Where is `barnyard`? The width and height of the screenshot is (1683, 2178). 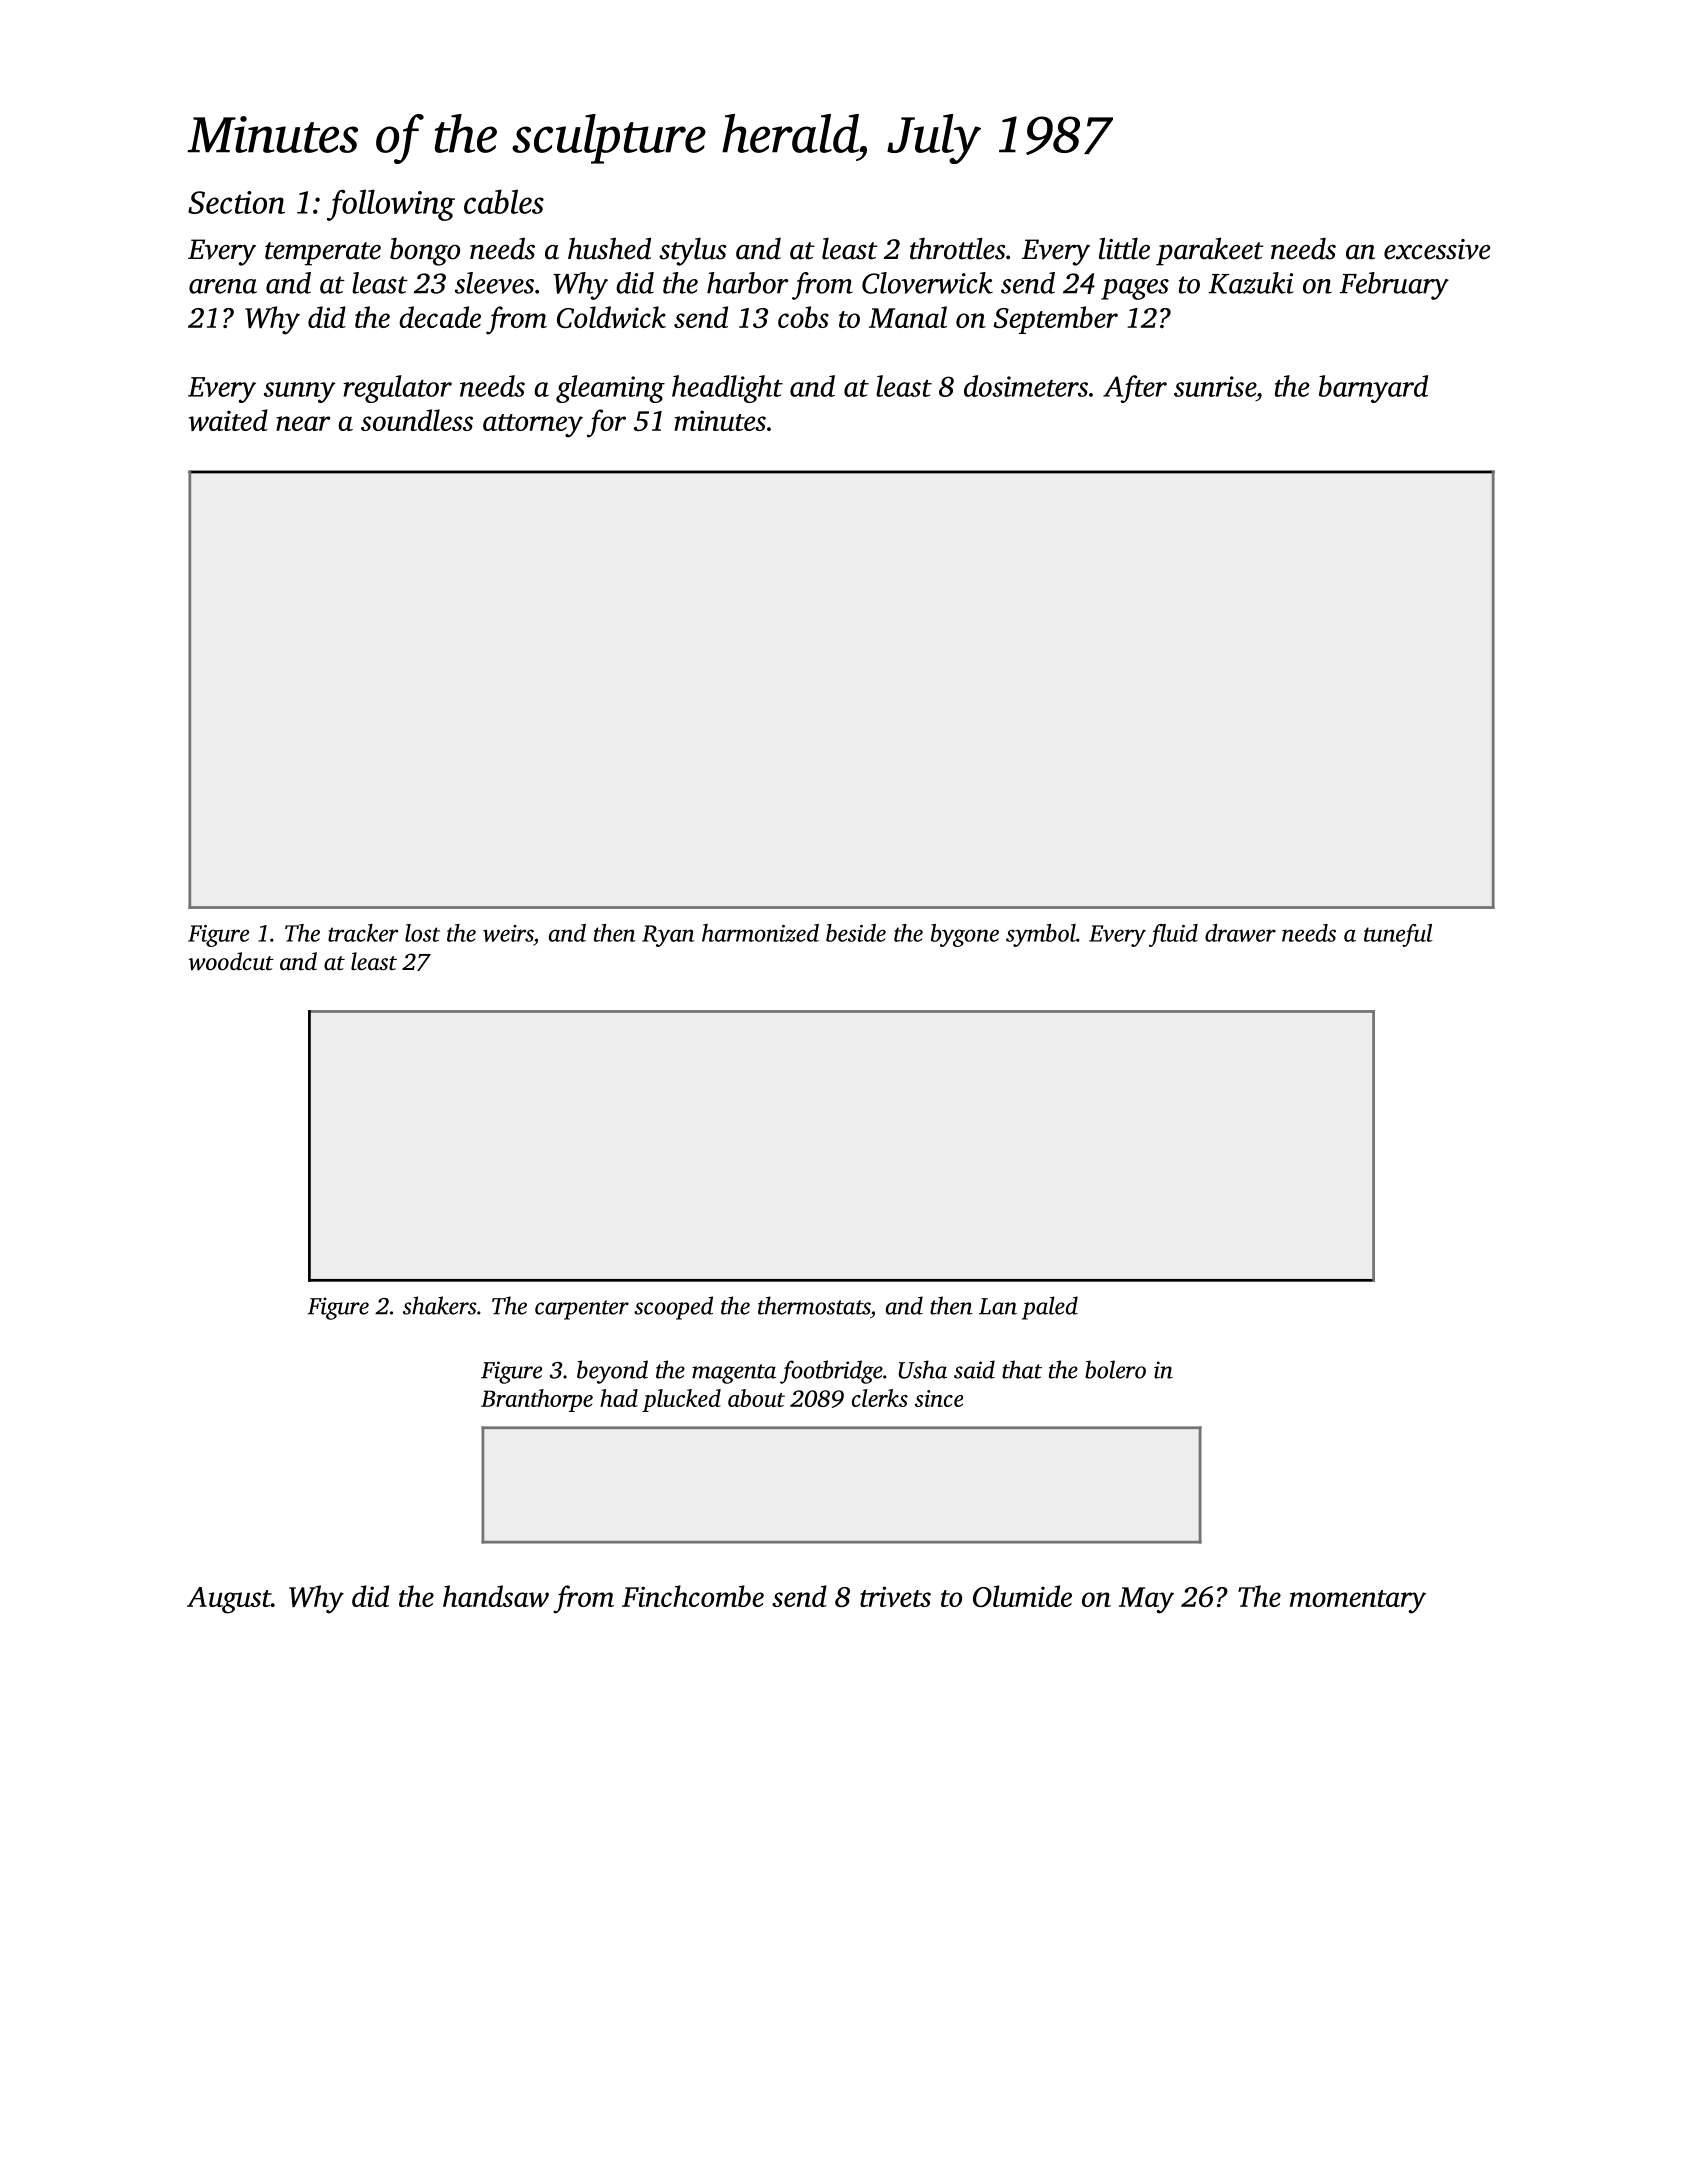
barnyard is located at coordinates (1373, 389).
